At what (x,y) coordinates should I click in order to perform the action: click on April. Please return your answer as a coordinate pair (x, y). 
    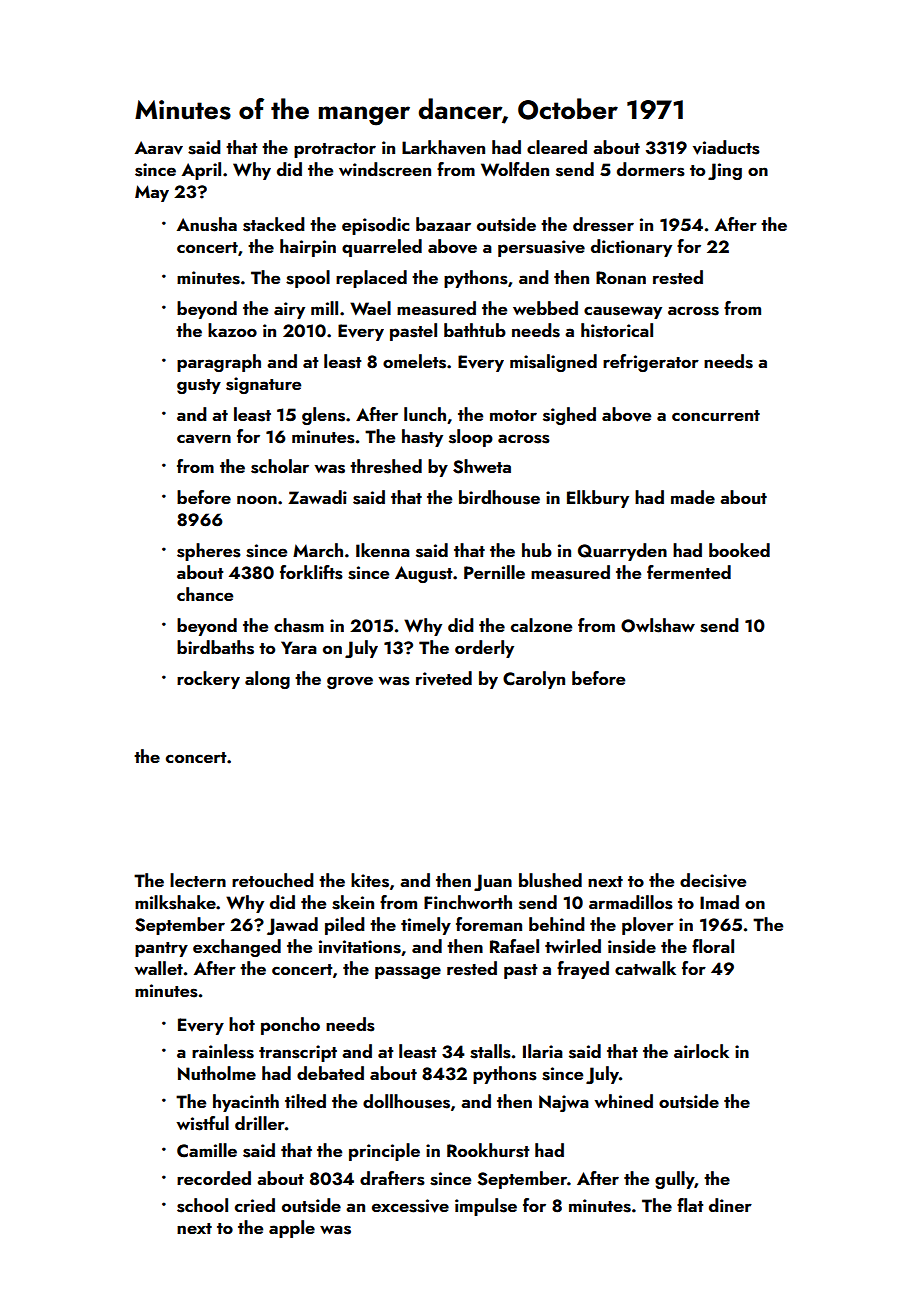
    Looking at the image, I should click on (201, 171).
